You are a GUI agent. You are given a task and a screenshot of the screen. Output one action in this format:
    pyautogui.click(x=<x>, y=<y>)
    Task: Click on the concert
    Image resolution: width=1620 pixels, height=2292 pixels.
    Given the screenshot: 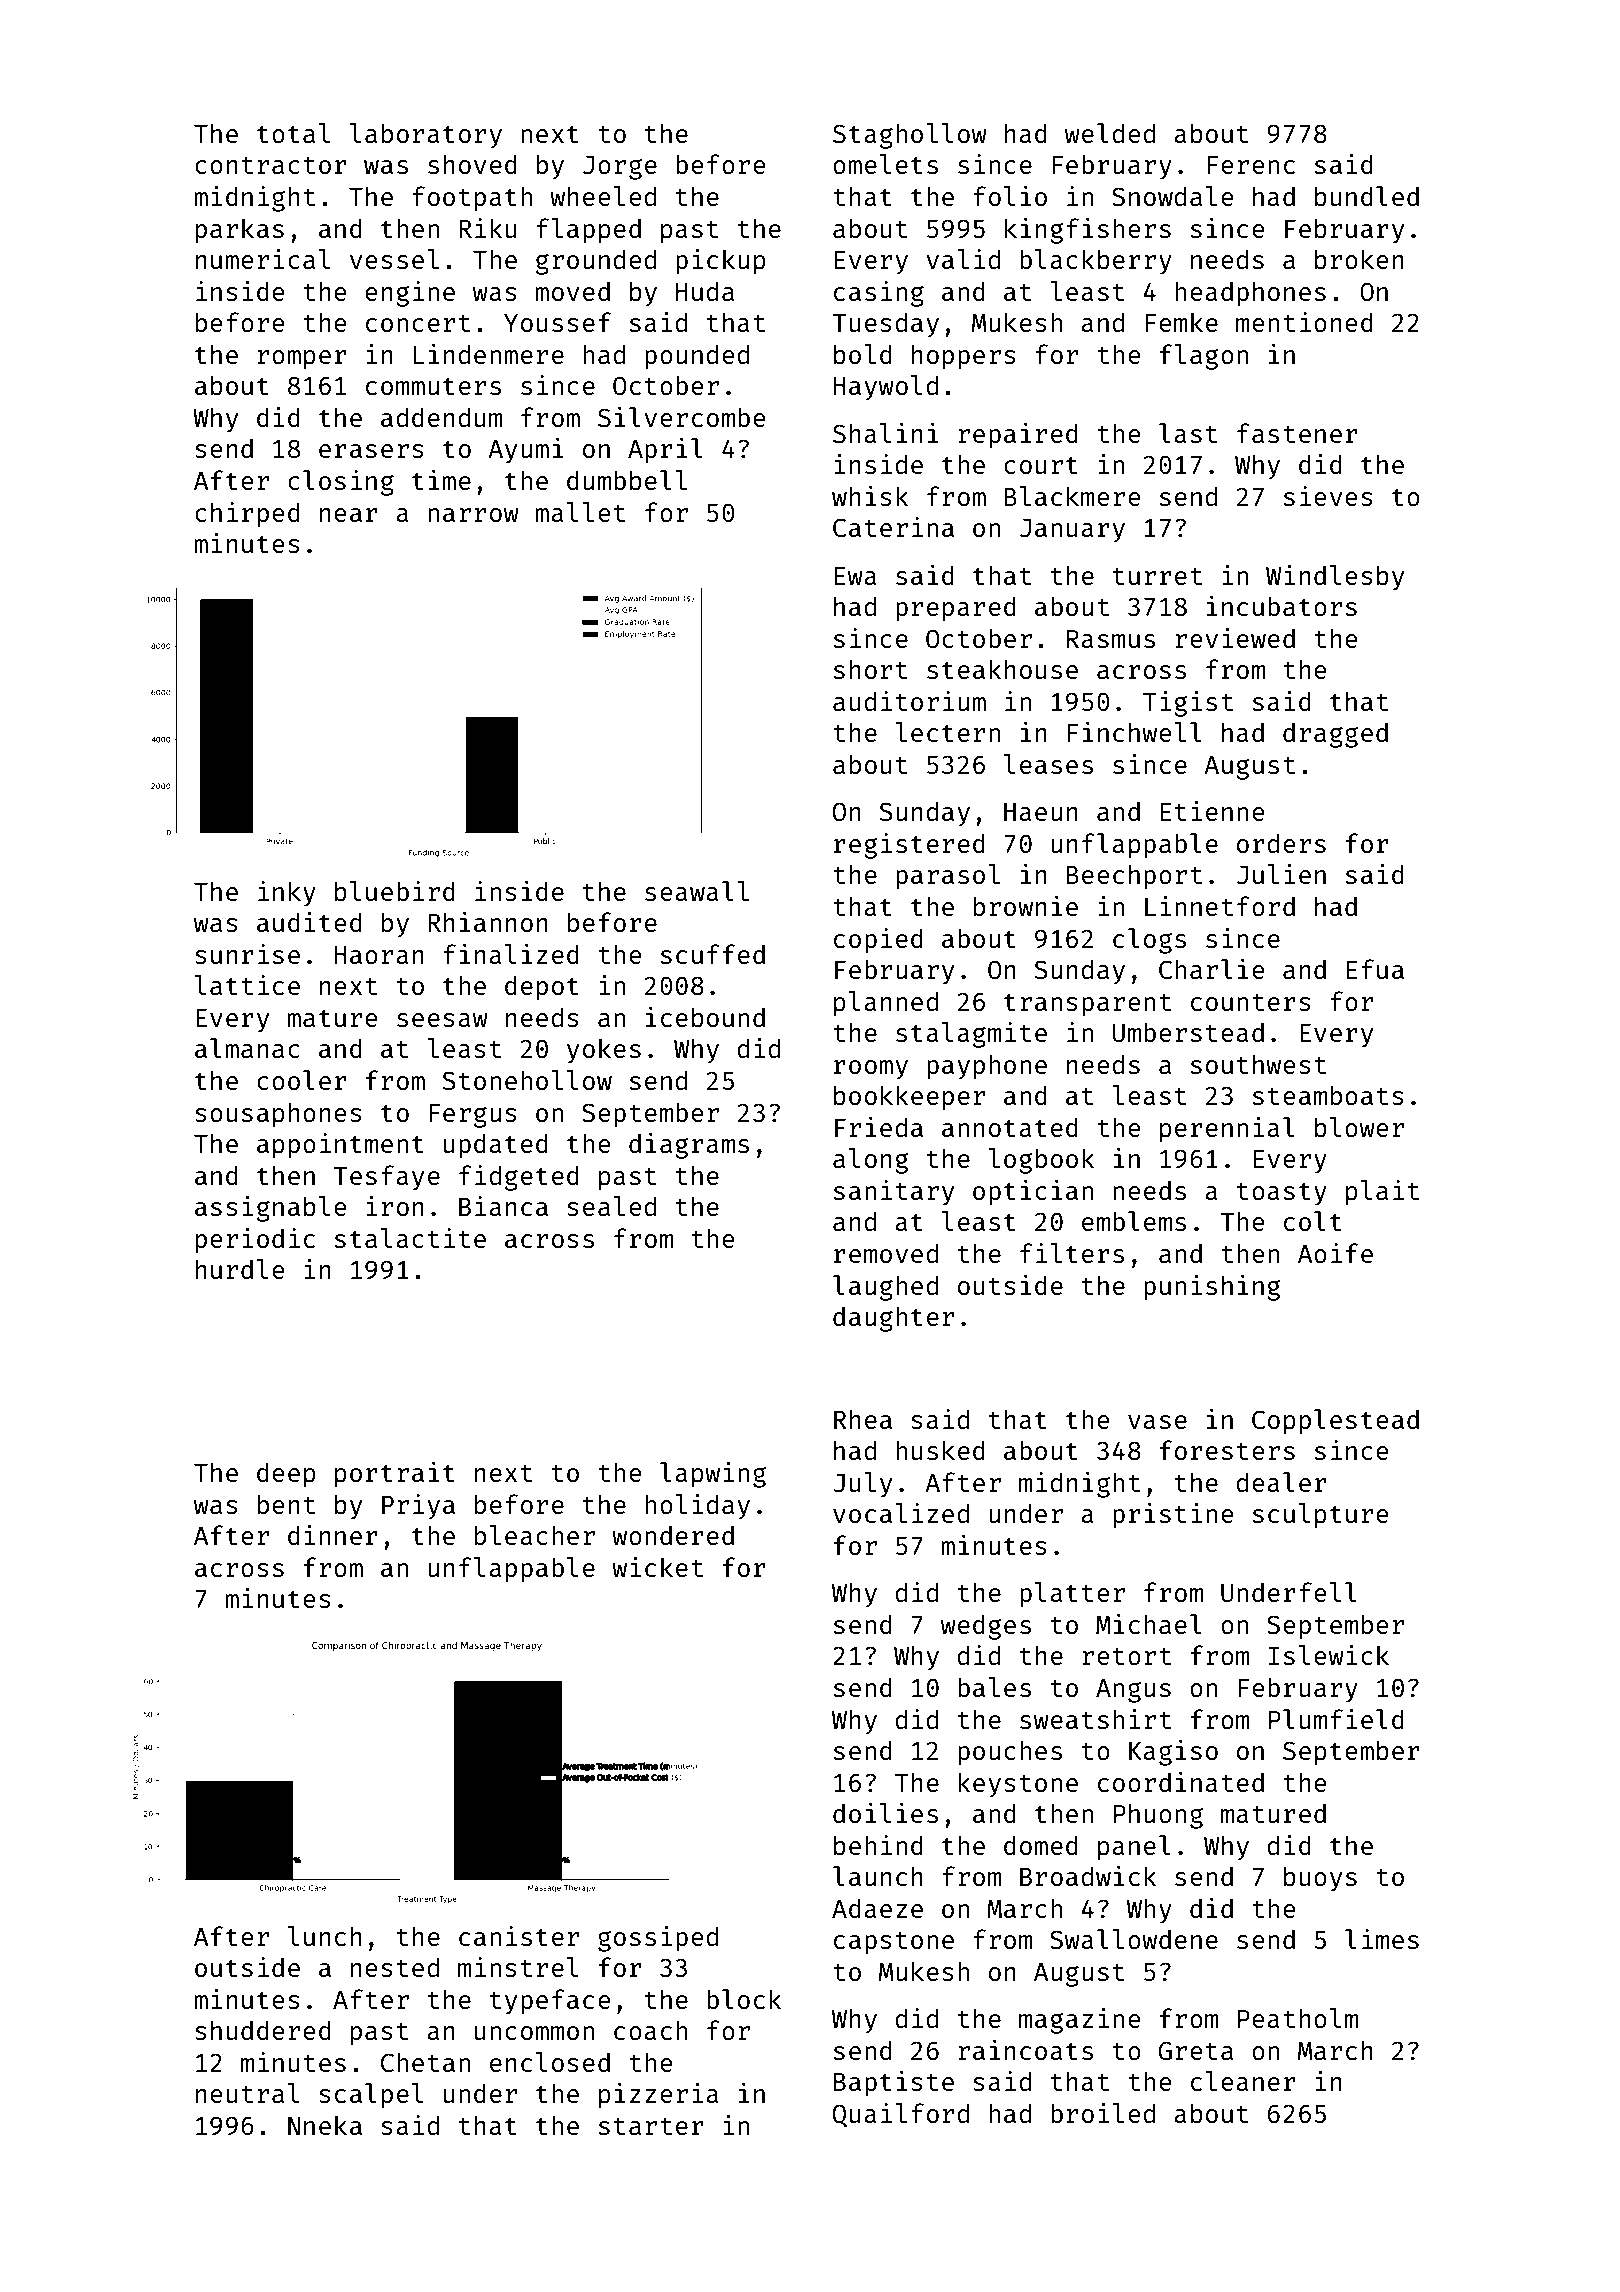 What is the action you would take?
    pyautogui.click(x=418, y=323)
